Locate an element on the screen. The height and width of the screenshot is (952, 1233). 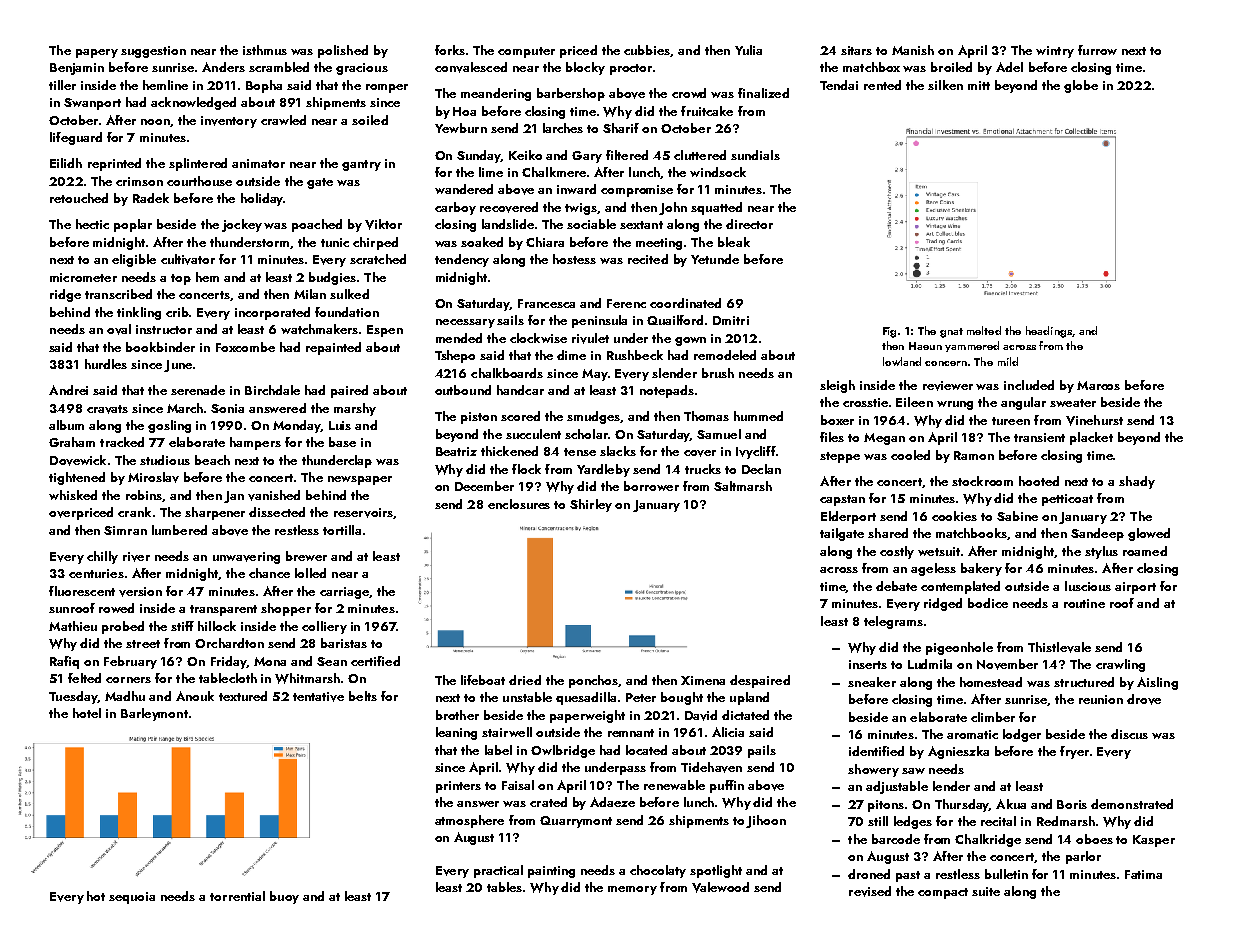
Swanport is located at coordinates (92, 104).
